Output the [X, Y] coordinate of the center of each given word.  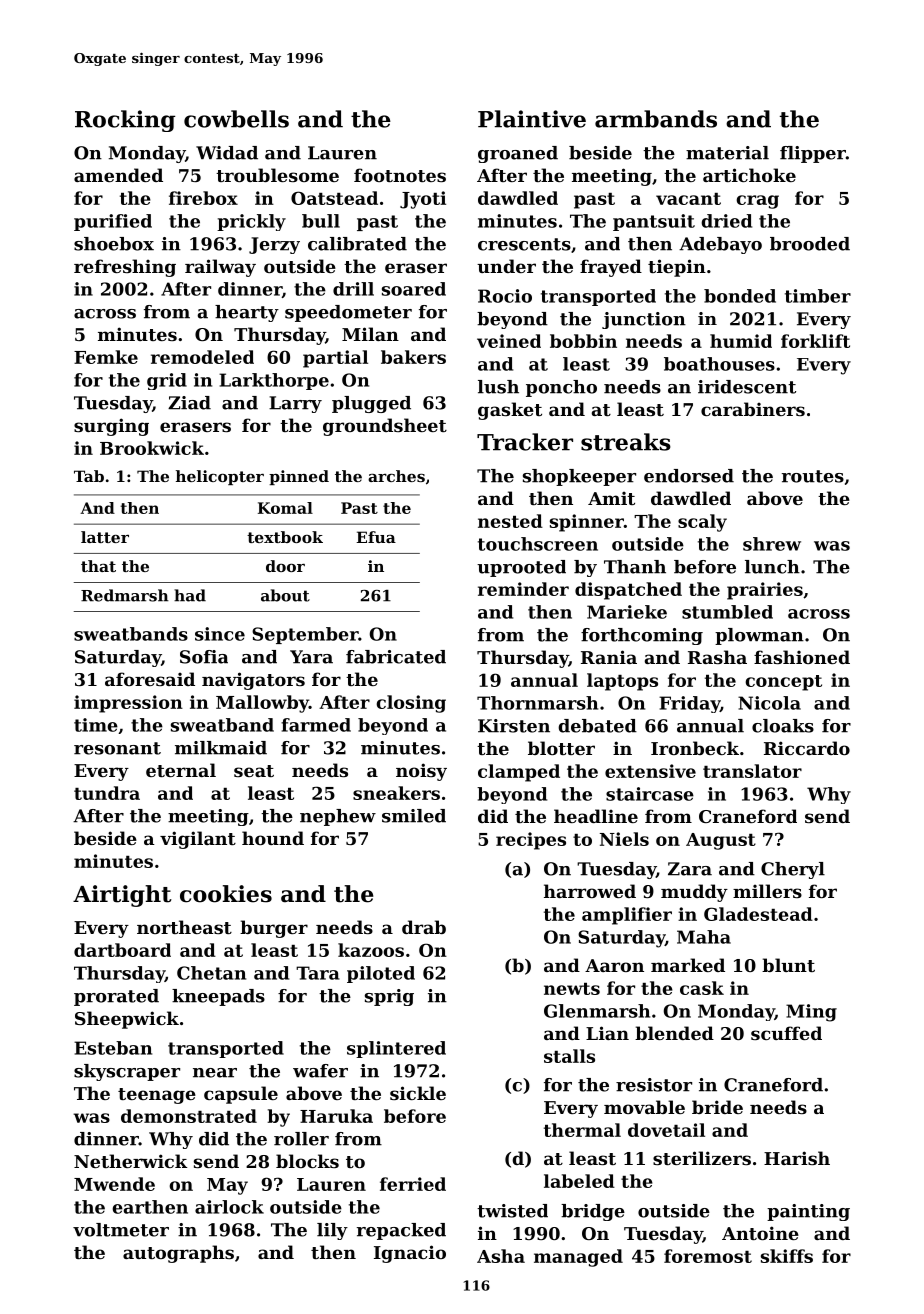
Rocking [125, 121]
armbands [656, 119]
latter [105, 537]
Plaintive [532, 119]
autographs [178, 1254]
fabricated [396, 657]
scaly [702, 523]
